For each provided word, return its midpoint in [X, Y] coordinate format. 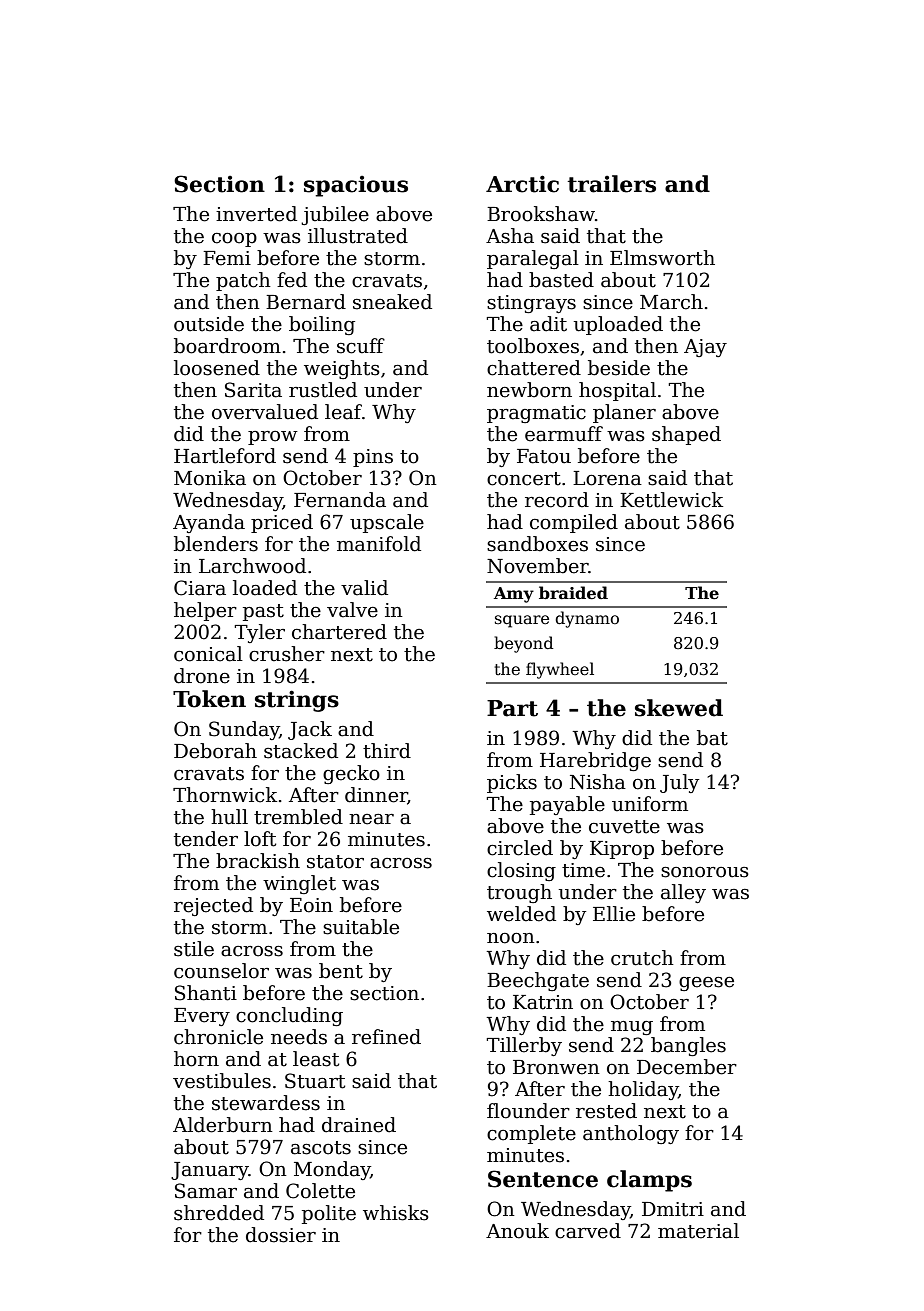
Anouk [517, 1231]
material [698, 1231]
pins [373, 458]
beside [619, 368]
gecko [351, 774]
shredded [219, 1213]
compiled [574, 523]
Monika [210, 478]
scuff [361, 346]
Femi [227, 258]
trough [519, 893]
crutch [642, 958]
